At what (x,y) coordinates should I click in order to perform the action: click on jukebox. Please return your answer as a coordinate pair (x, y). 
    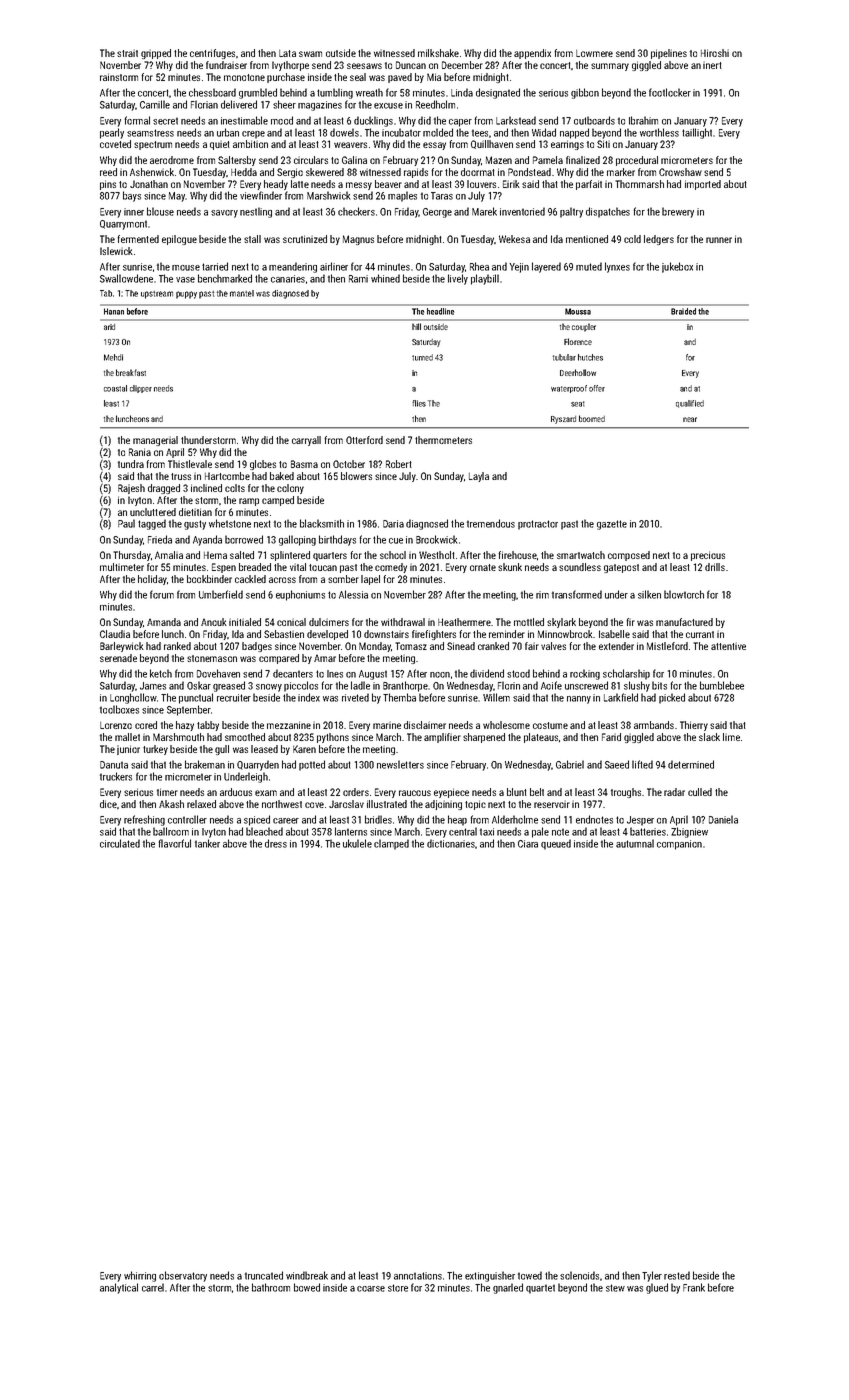
    Looking at the image, I should click on (677, 267).
